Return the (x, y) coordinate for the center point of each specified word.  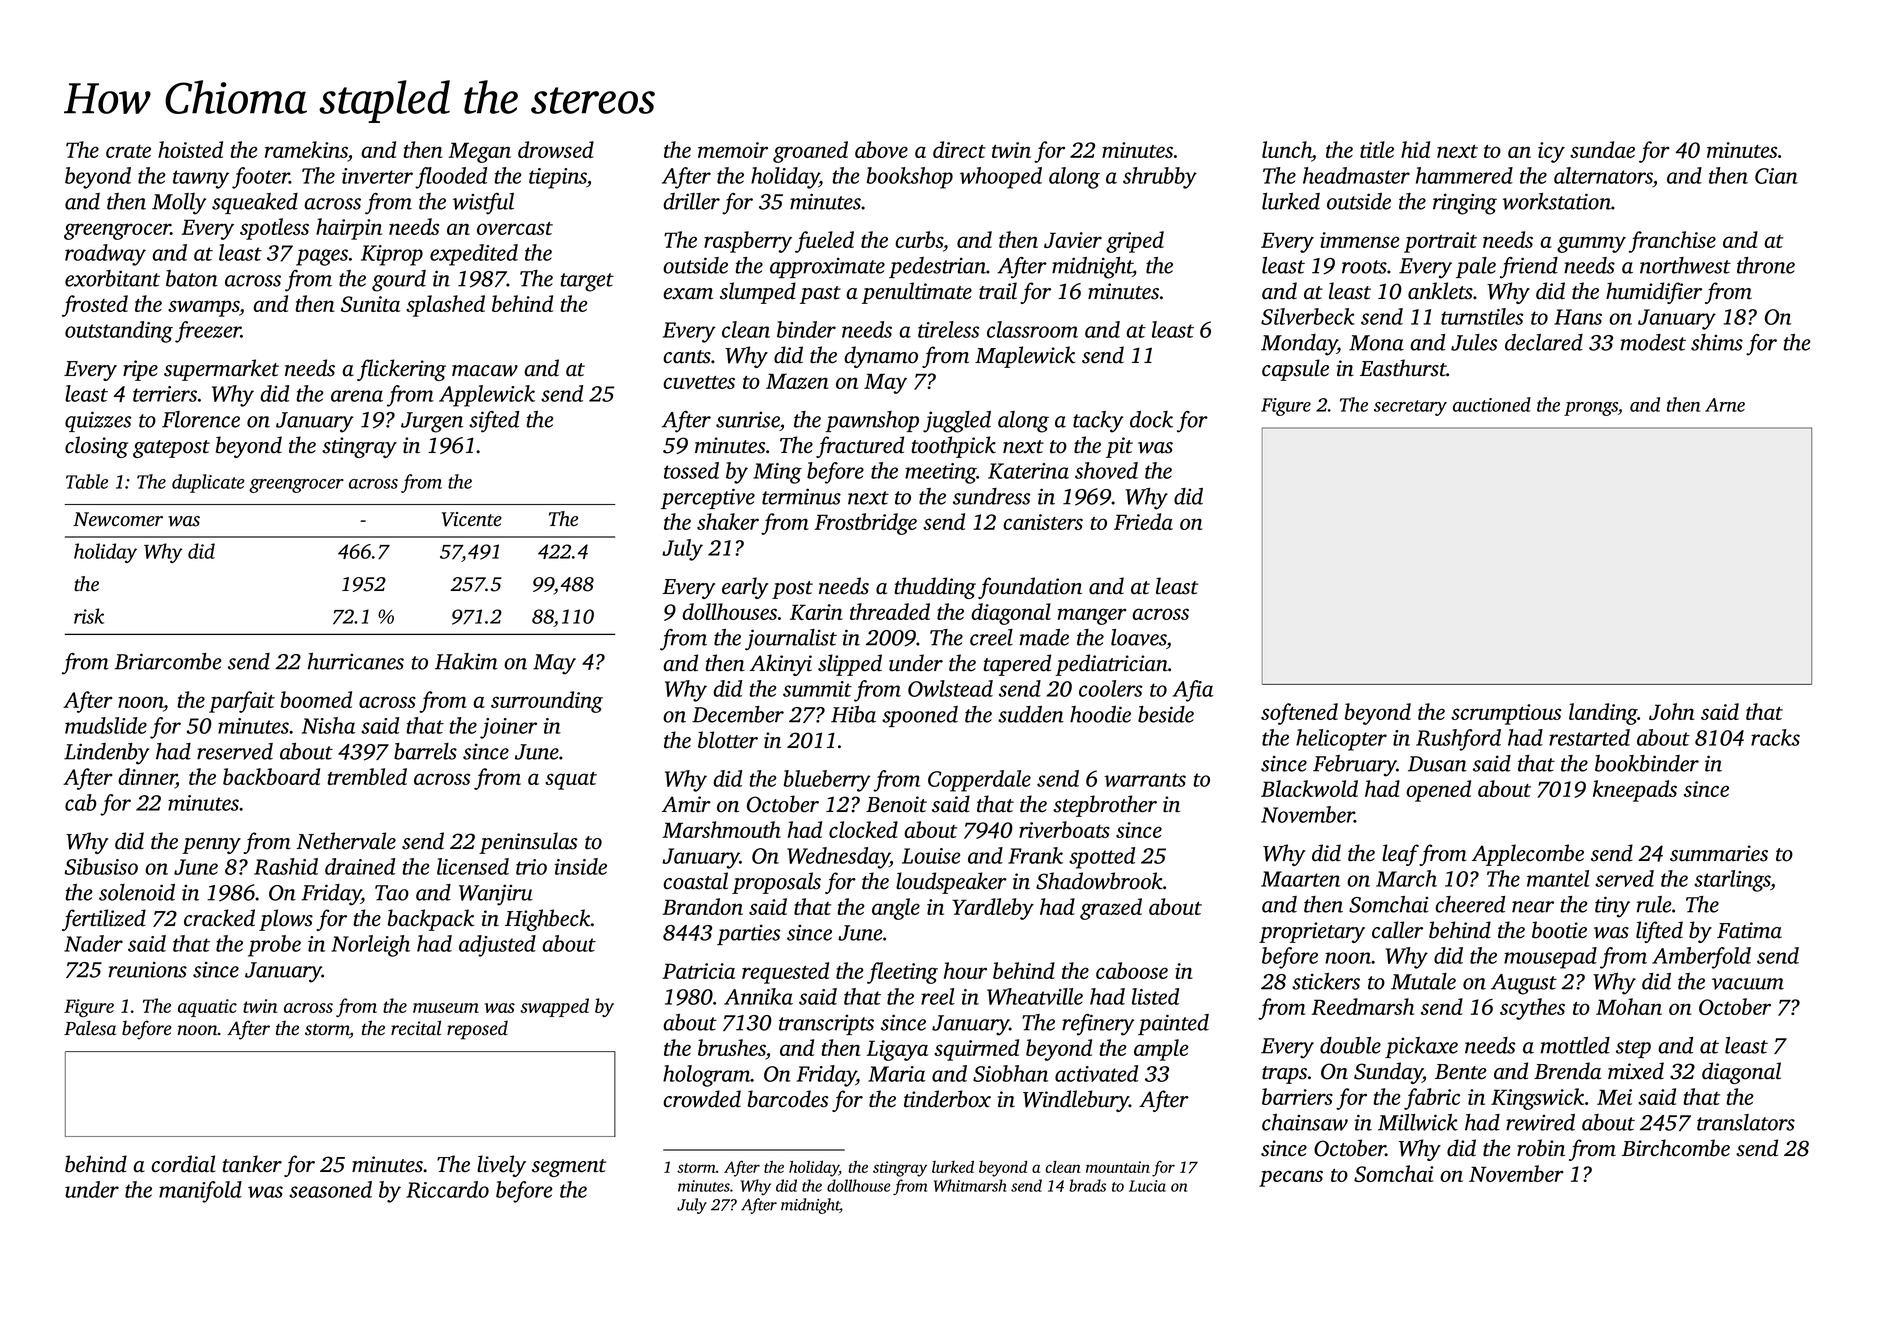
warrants (1145, 780)
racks (1775, 737)
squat (571, 781)
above (881, 149)
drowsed (556, 149)
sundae (1602, 149)
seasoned (330, 1189)
